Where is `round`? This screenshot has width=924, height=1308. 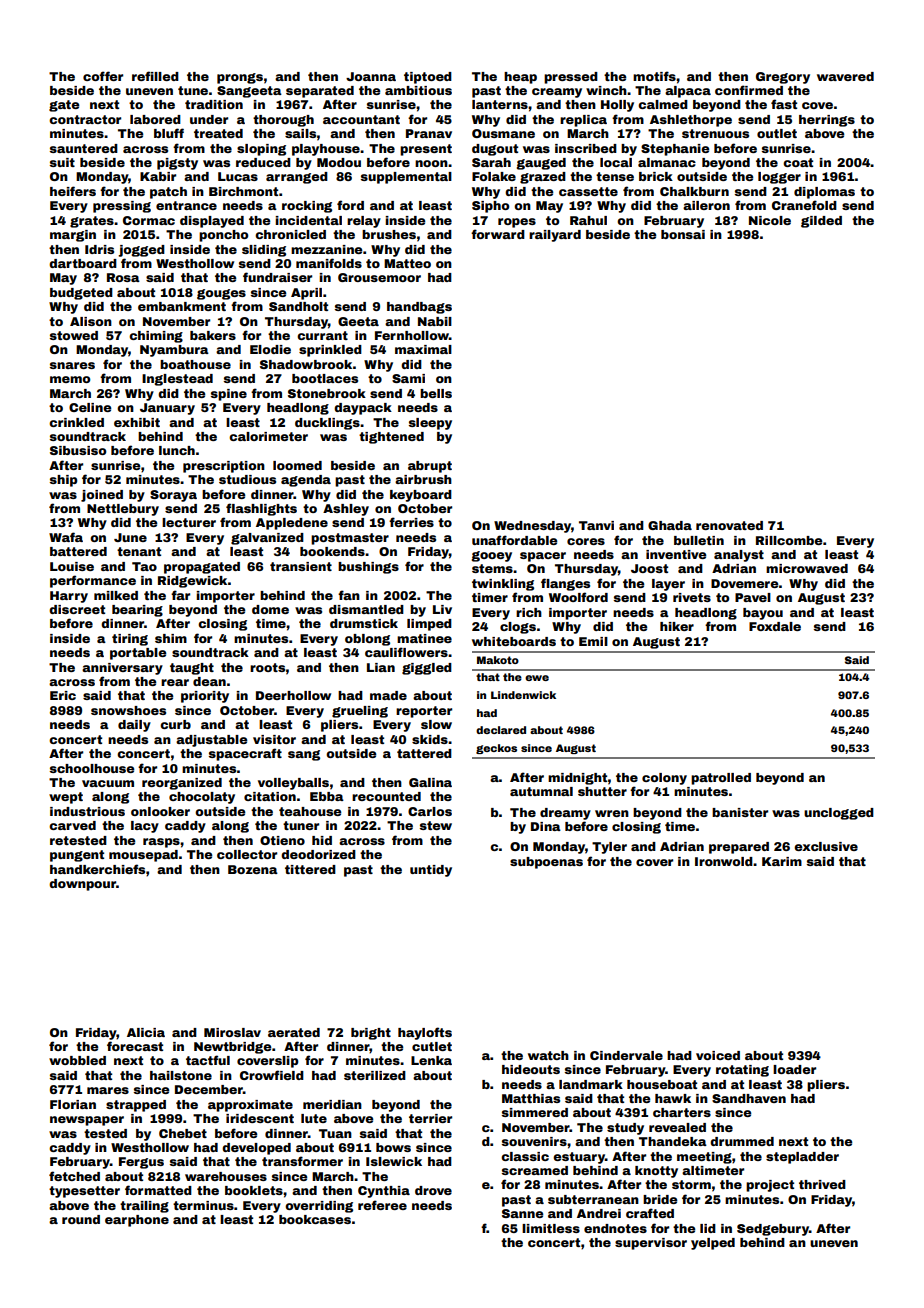
round is located at coordinates (81, 1219).
